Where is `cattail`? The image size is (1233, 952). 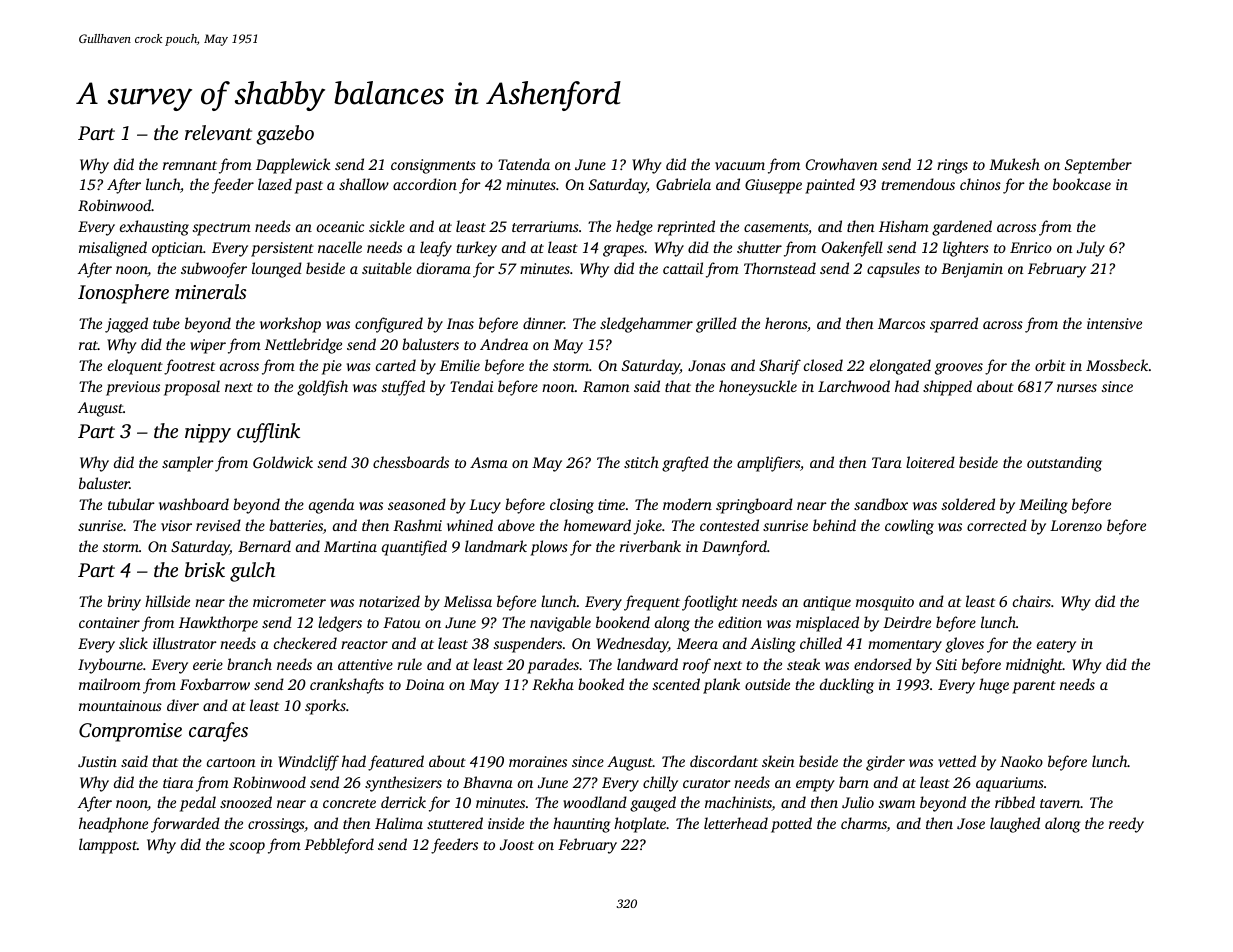 cattail is located at coordinates (683, 268).
